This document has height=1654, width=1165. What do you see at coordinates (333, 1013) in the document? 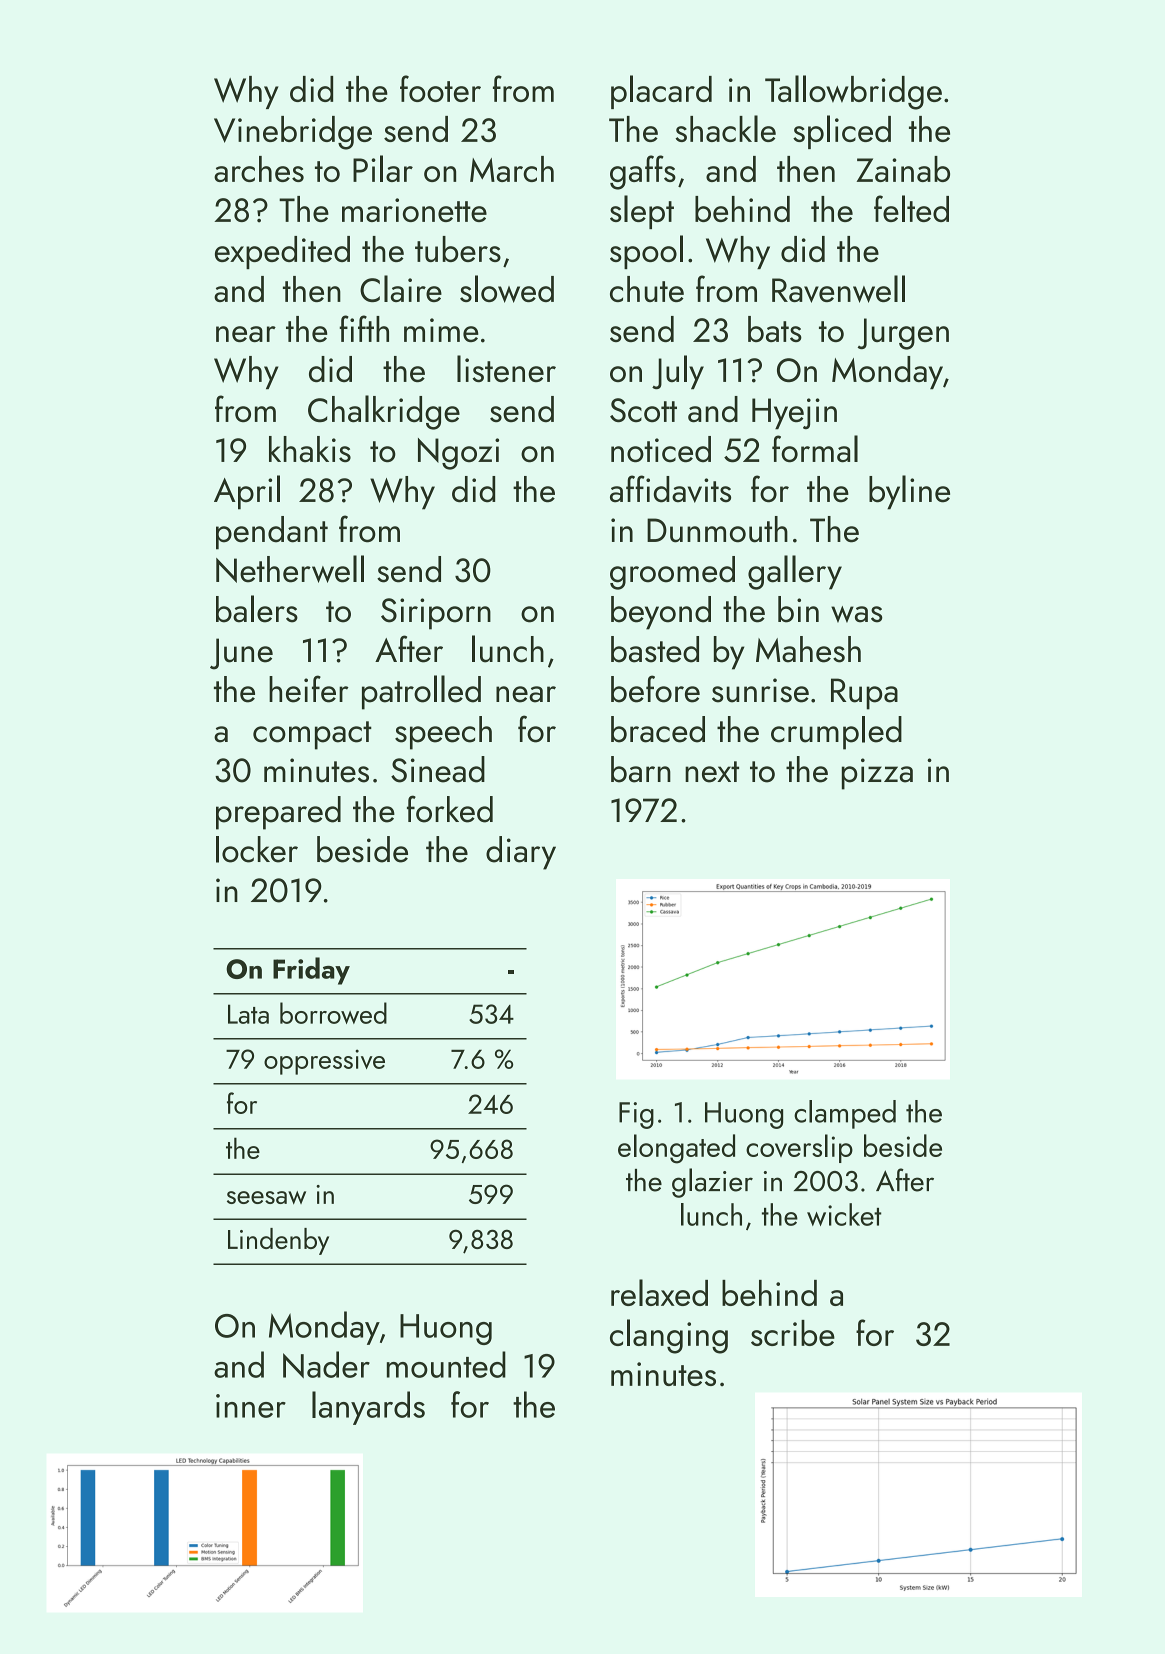
I see `borrowed` at bounding box center [333, 1013].
